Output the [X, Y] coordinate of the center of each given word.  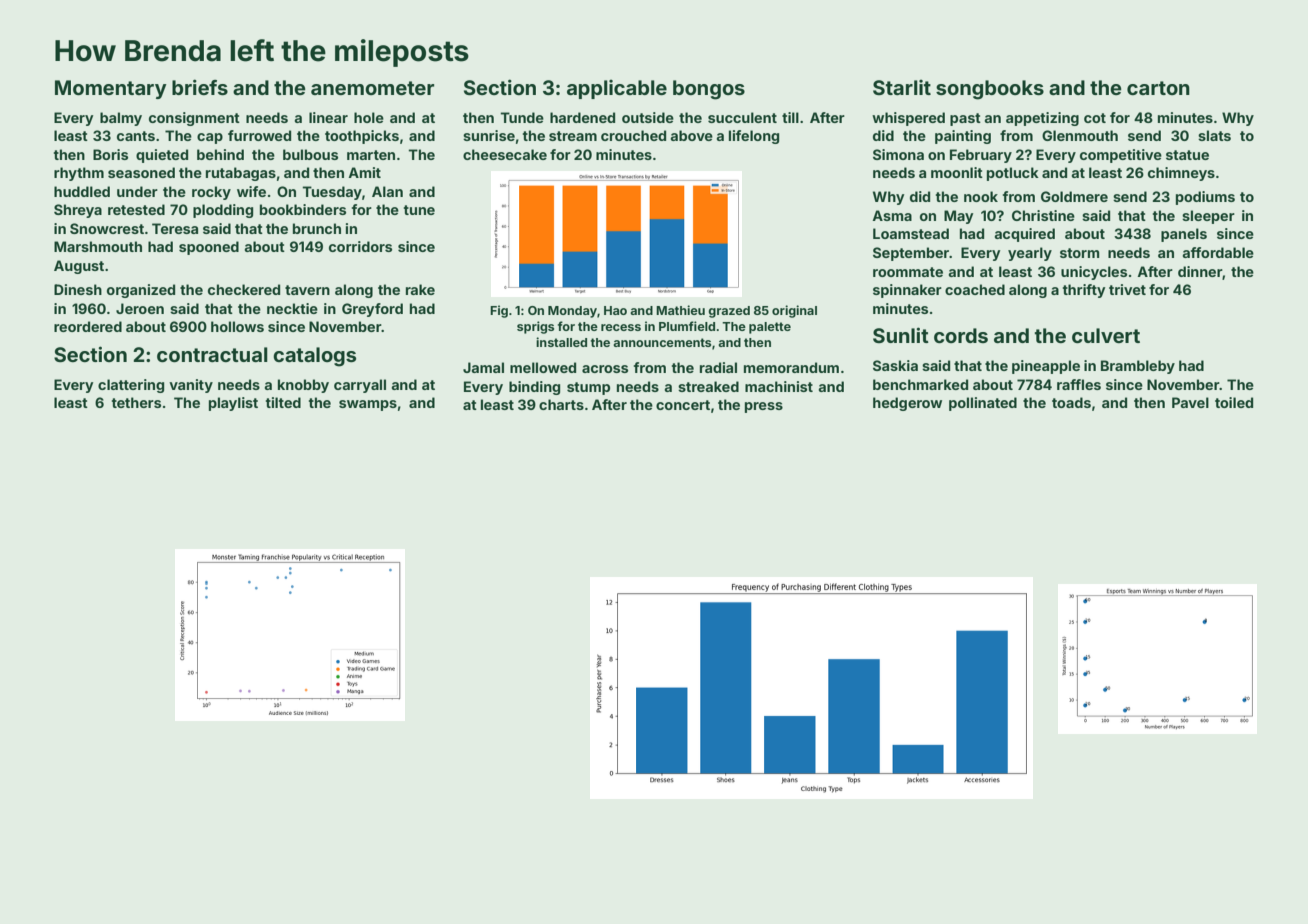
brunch [317, 228]
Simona [898, 154]
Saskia [895, 365]
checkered [244, 289]
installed [561, 342]
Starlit [902, 87]
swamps [368, 405]
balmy [121, 119]
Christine [1043, 215]
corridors [360, 246]
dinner [1200, 271]
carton [1158, 88]
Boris [110, 154]
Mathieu [680, 310]
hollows [237, 326]
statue [1187, 155]
